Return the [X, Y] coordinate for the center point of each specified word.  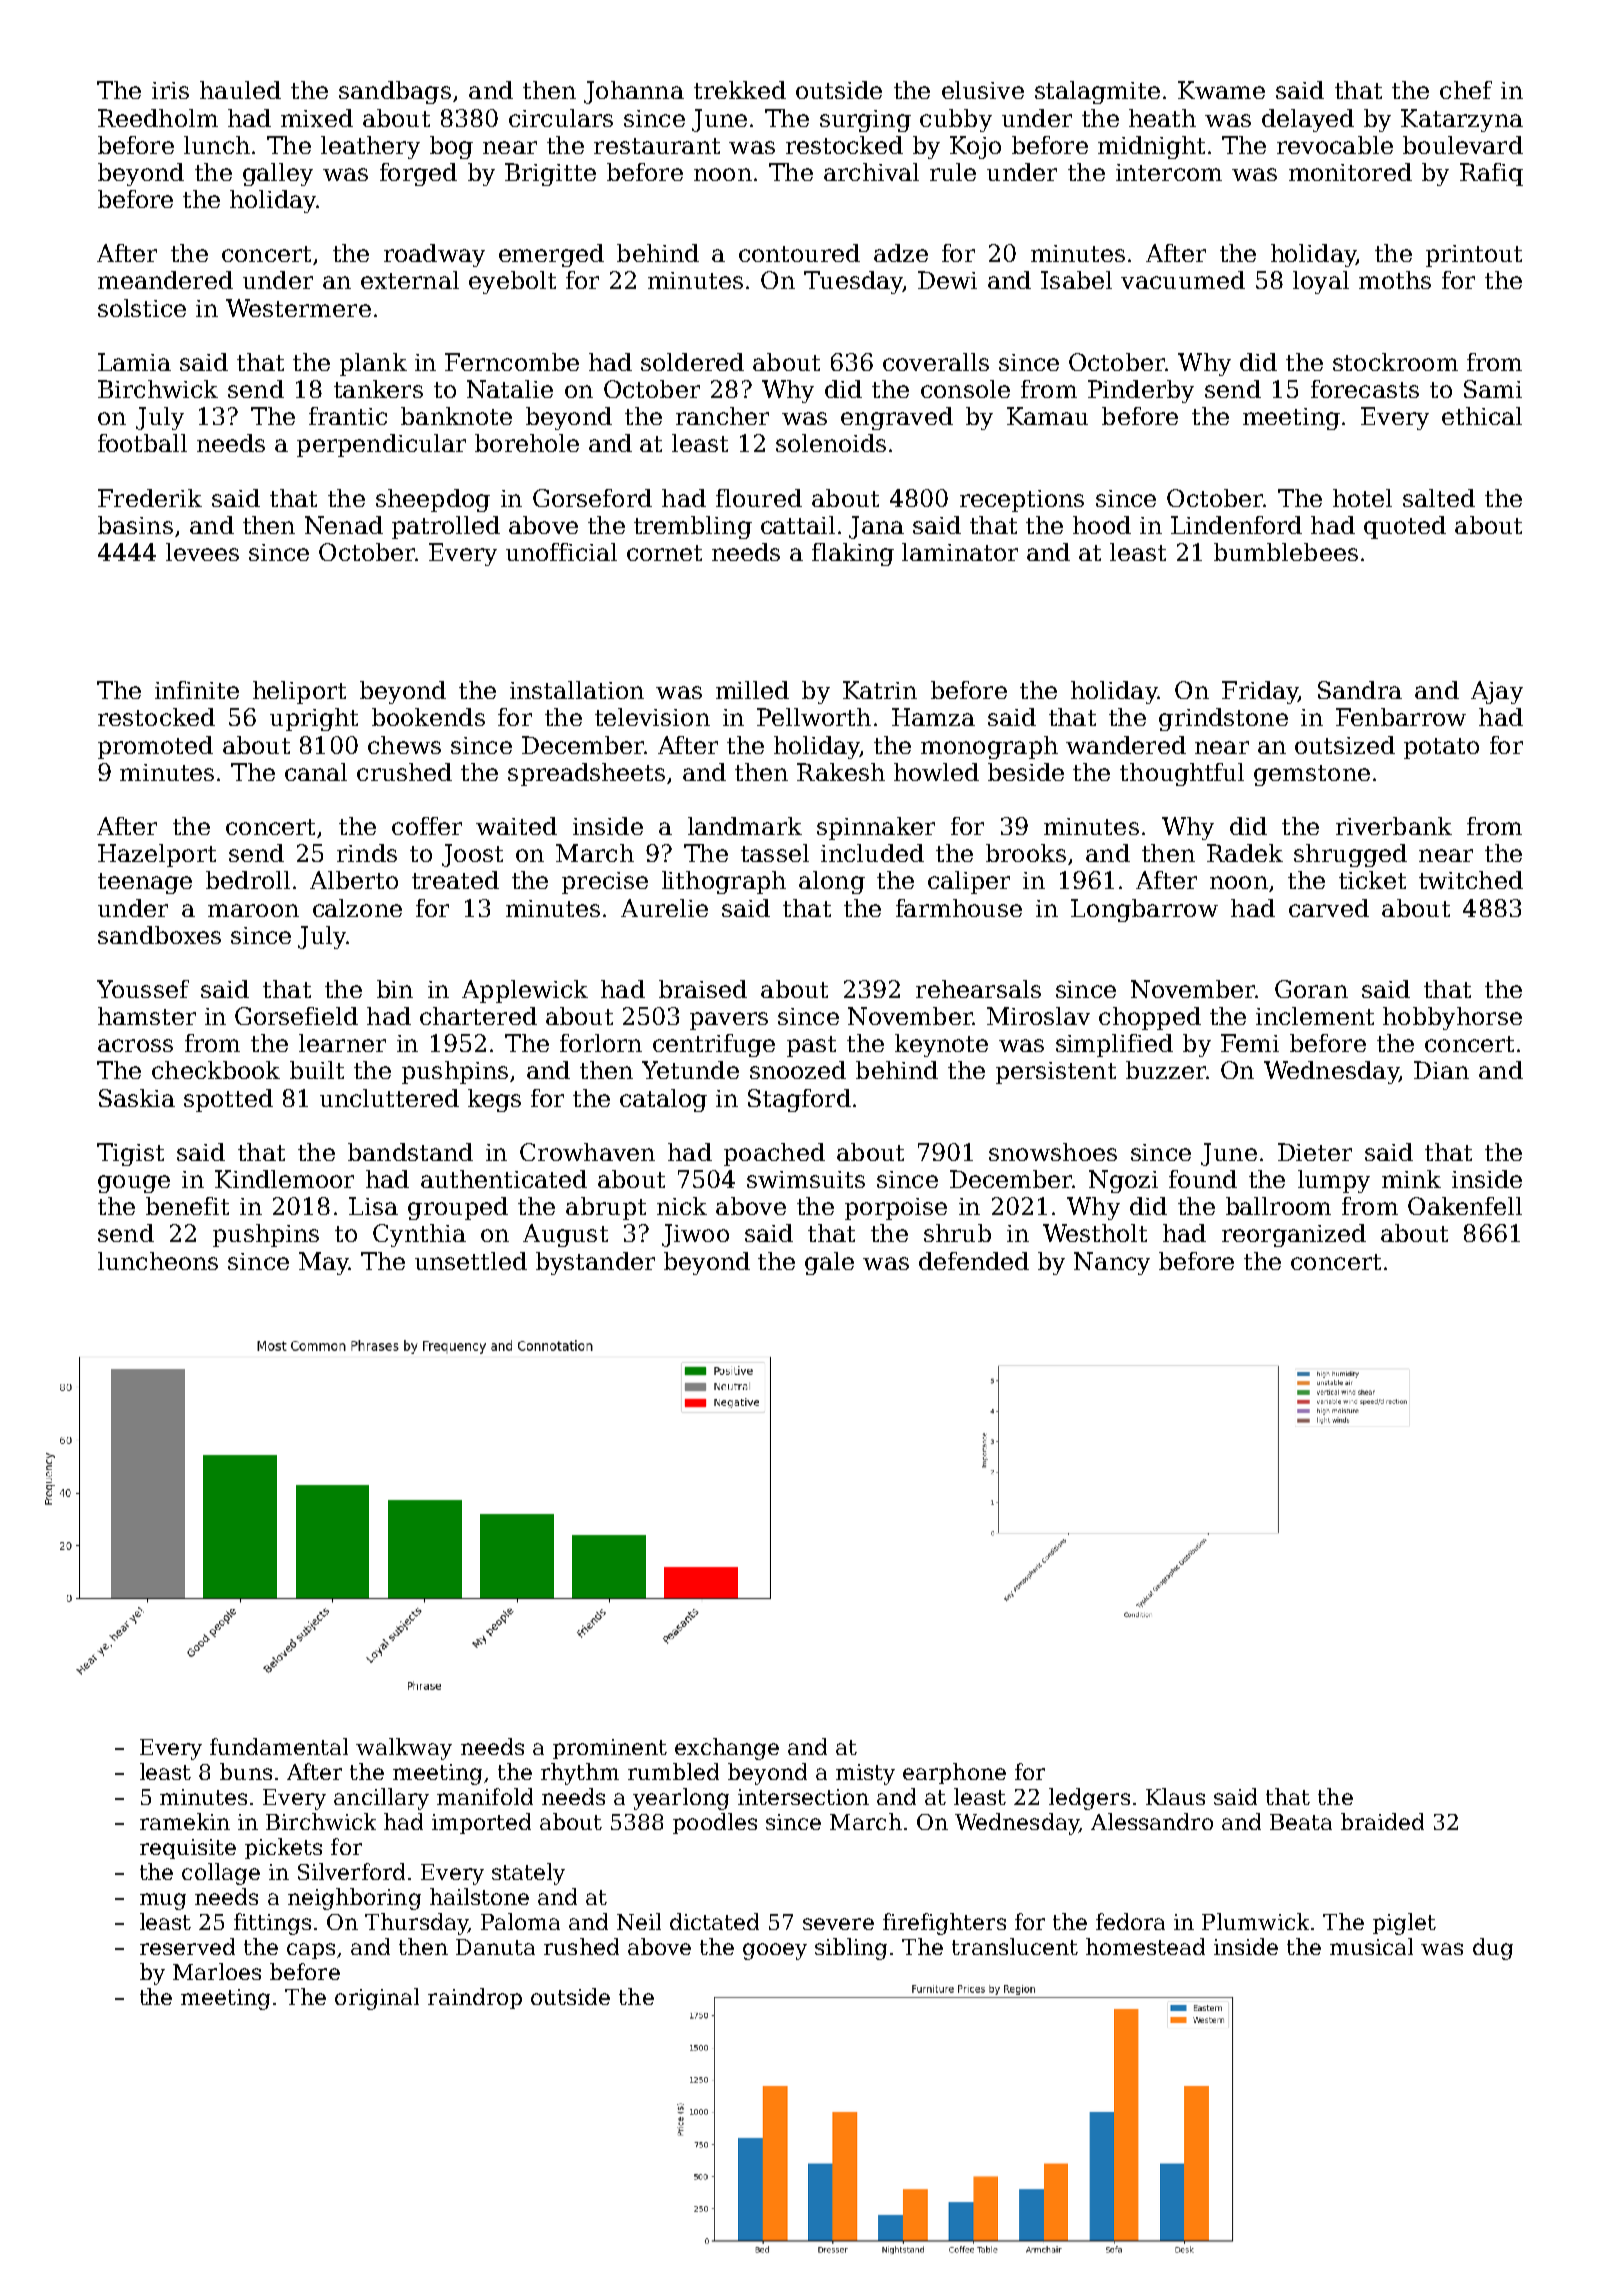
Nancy [1112, 1263]
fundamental [279, 1746]
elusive [983, 90]
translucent [1015, 1946]
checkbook [216, 1070]
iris [170, 90]
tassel [775, 853]
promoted [155, 747]
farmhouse [959, 908]
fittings [272, 1924]
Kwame [1221, 90]
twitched [1471, 880]
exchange [727, 1749]
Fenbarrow [1401, 717]
